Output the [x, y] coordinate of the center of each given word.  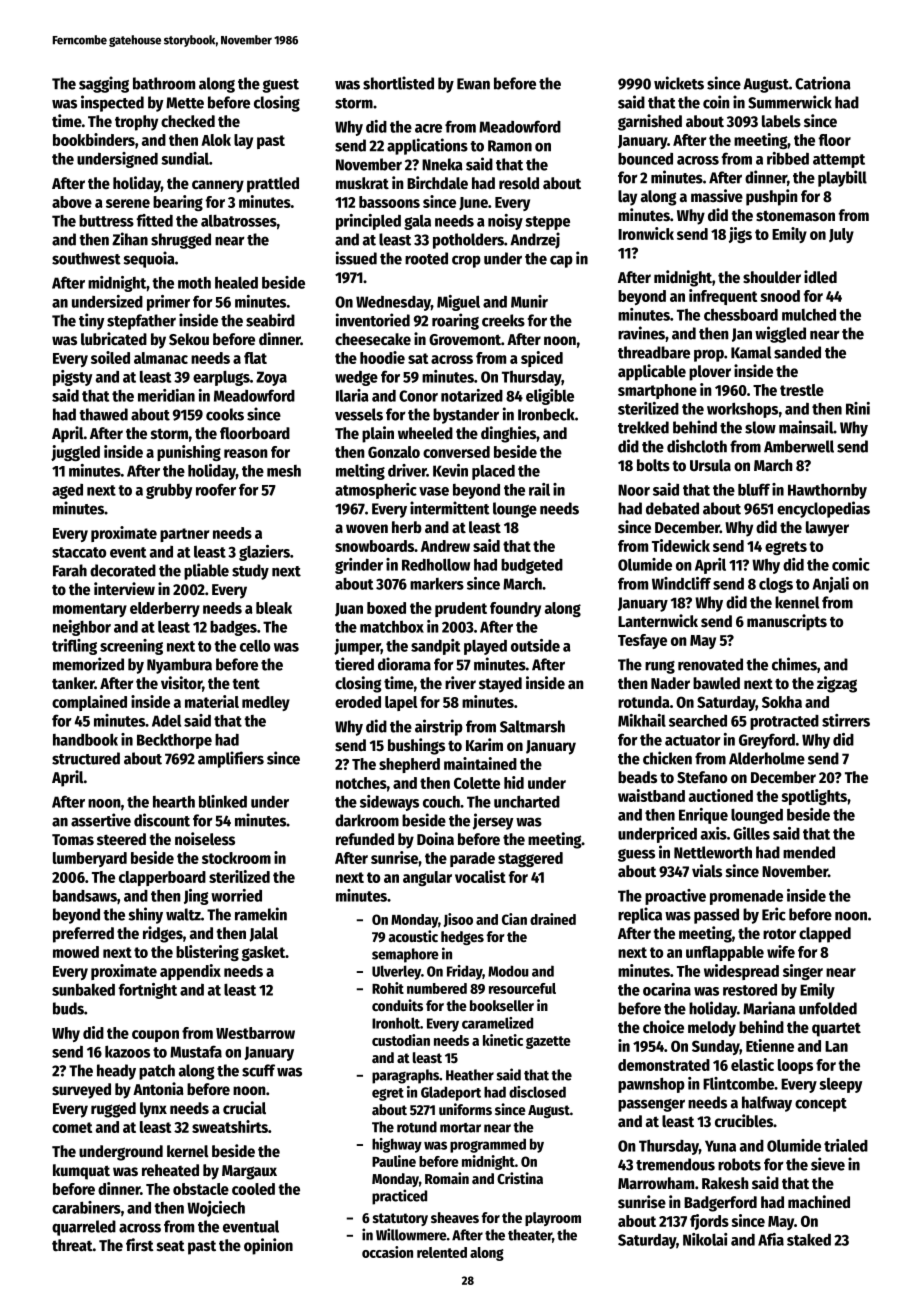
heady [116, 1072]
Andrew [445, 546]
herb [407, 527]
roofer [216, 489]
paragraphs [406, 1076]
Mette [185, 103]
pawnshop [651, 1085]
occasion [387, 1252]
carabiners [86, 1207]
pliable [206, 571]
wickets [679, 83]
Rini [858, 408]
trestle [802, 390]
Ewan [473, 84]
